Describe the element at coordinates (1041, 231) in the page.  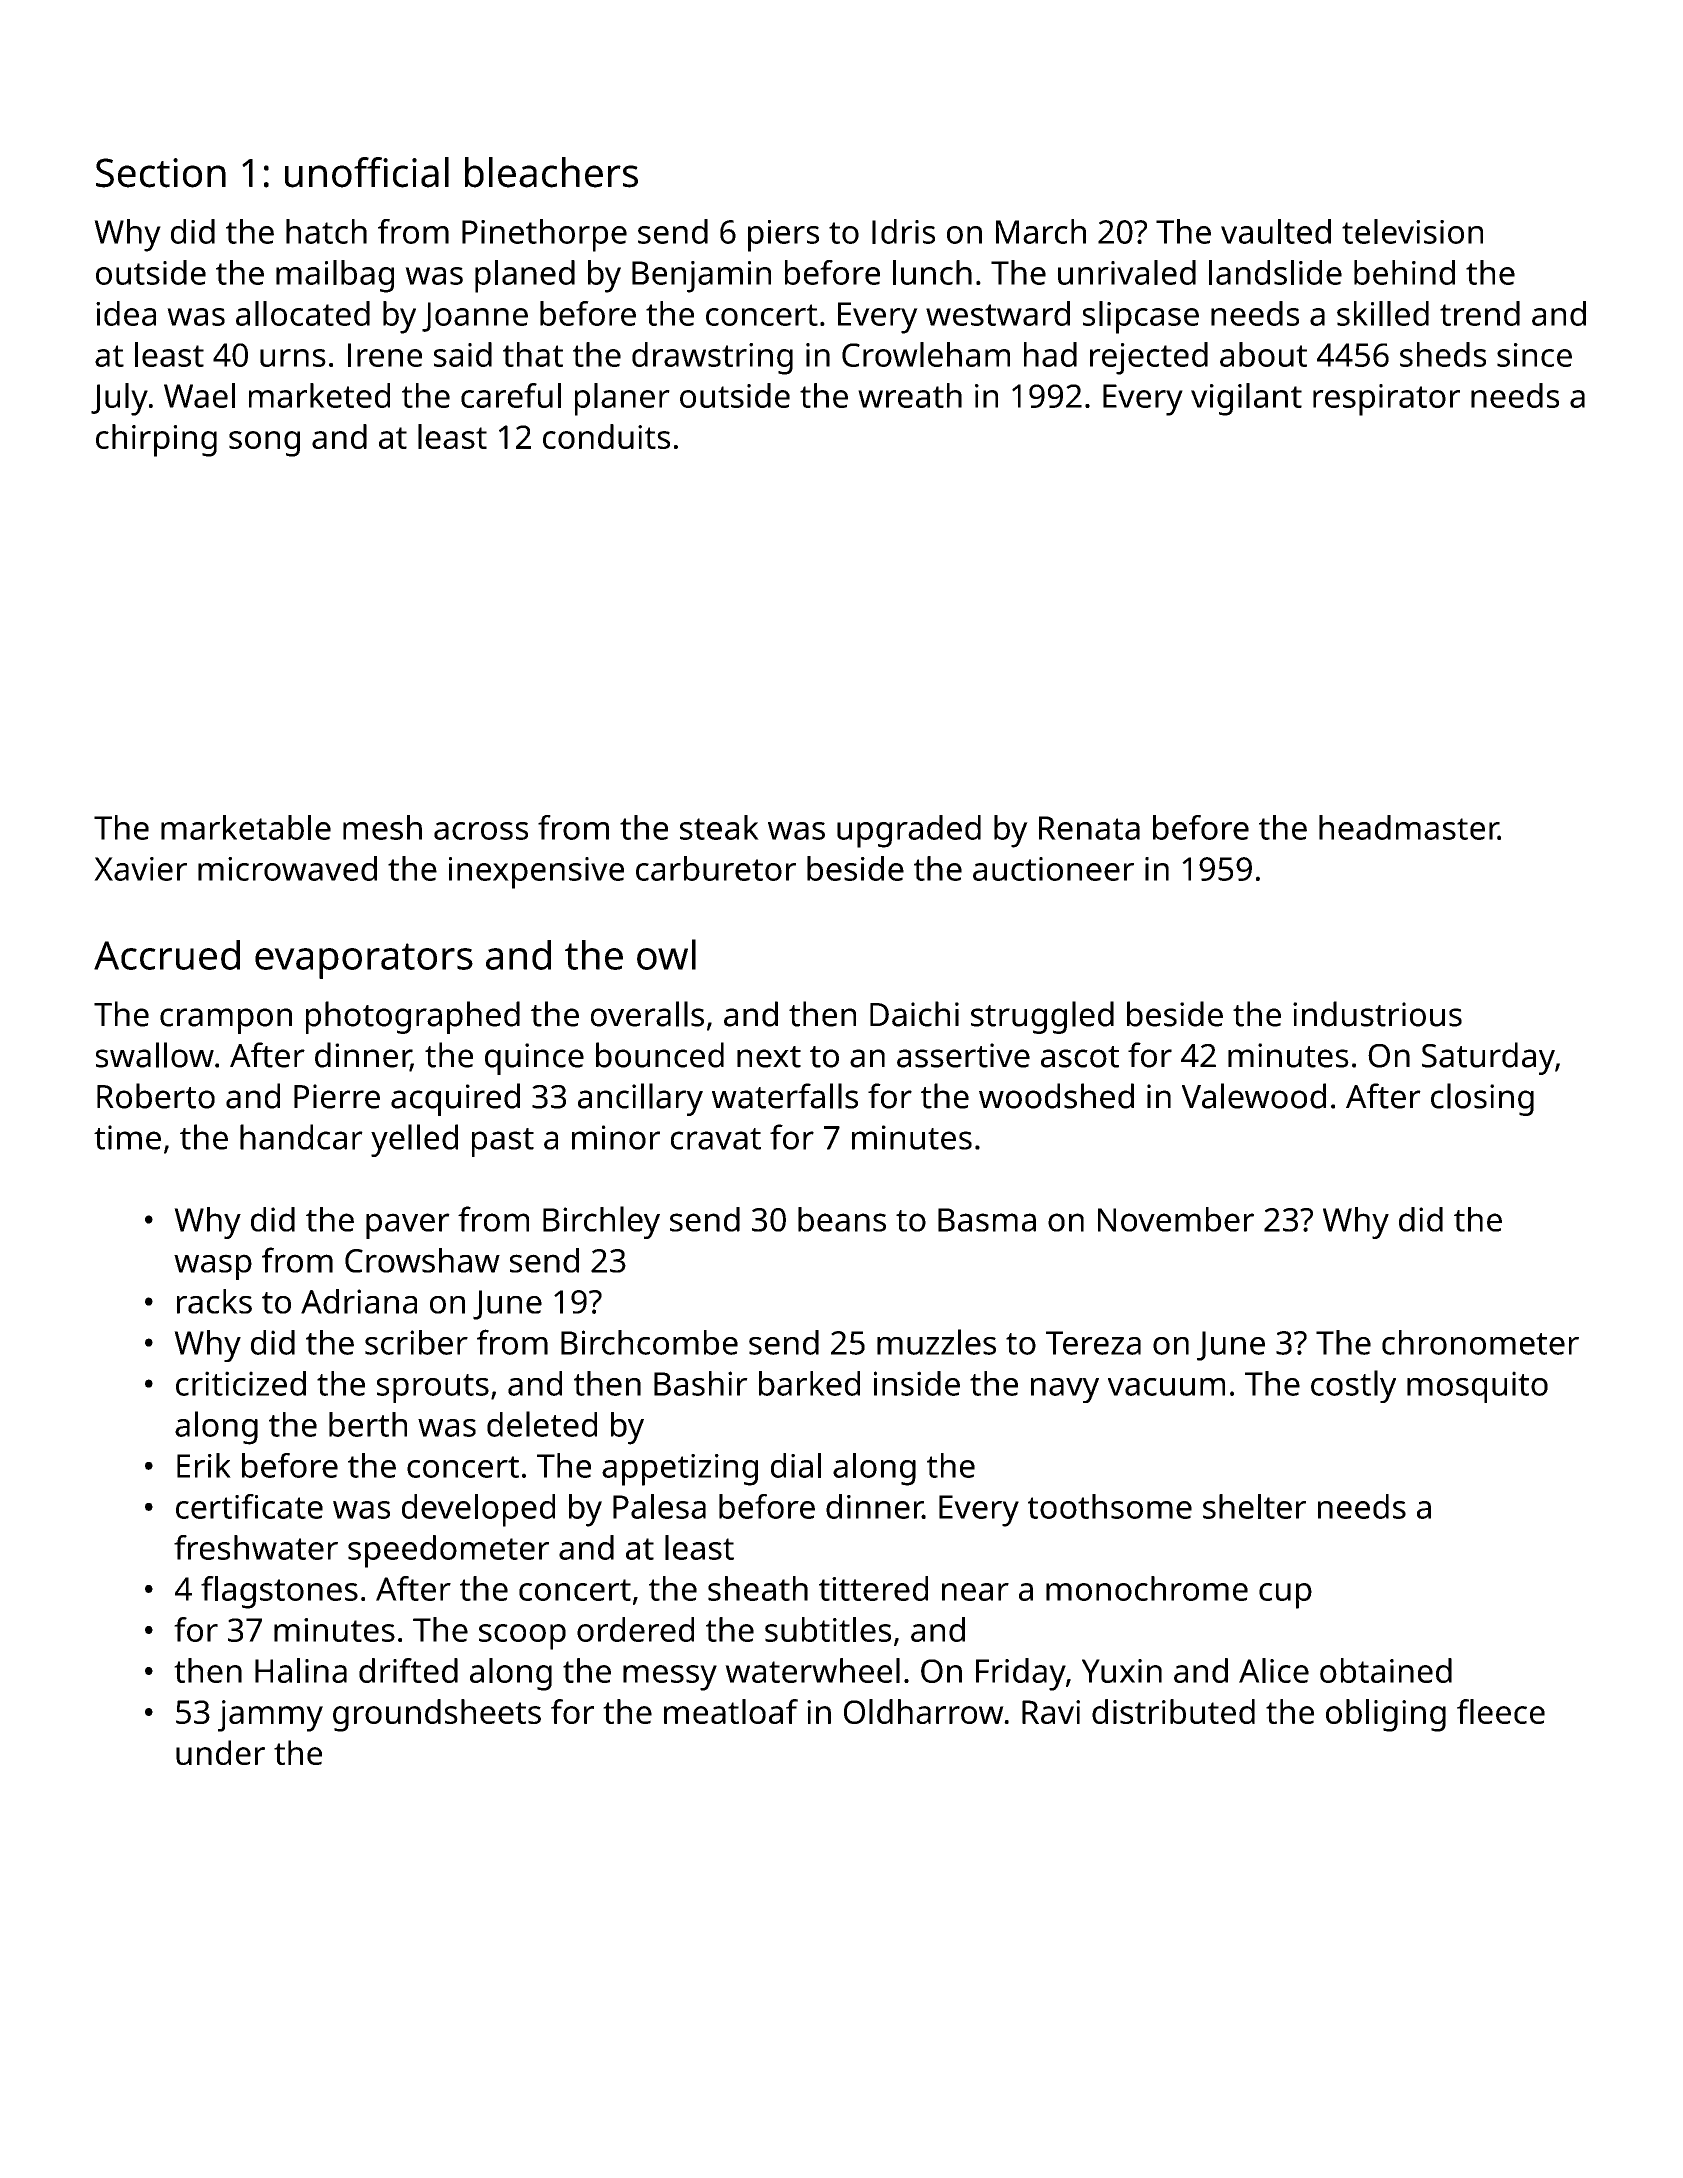
I see `March` at that location.
